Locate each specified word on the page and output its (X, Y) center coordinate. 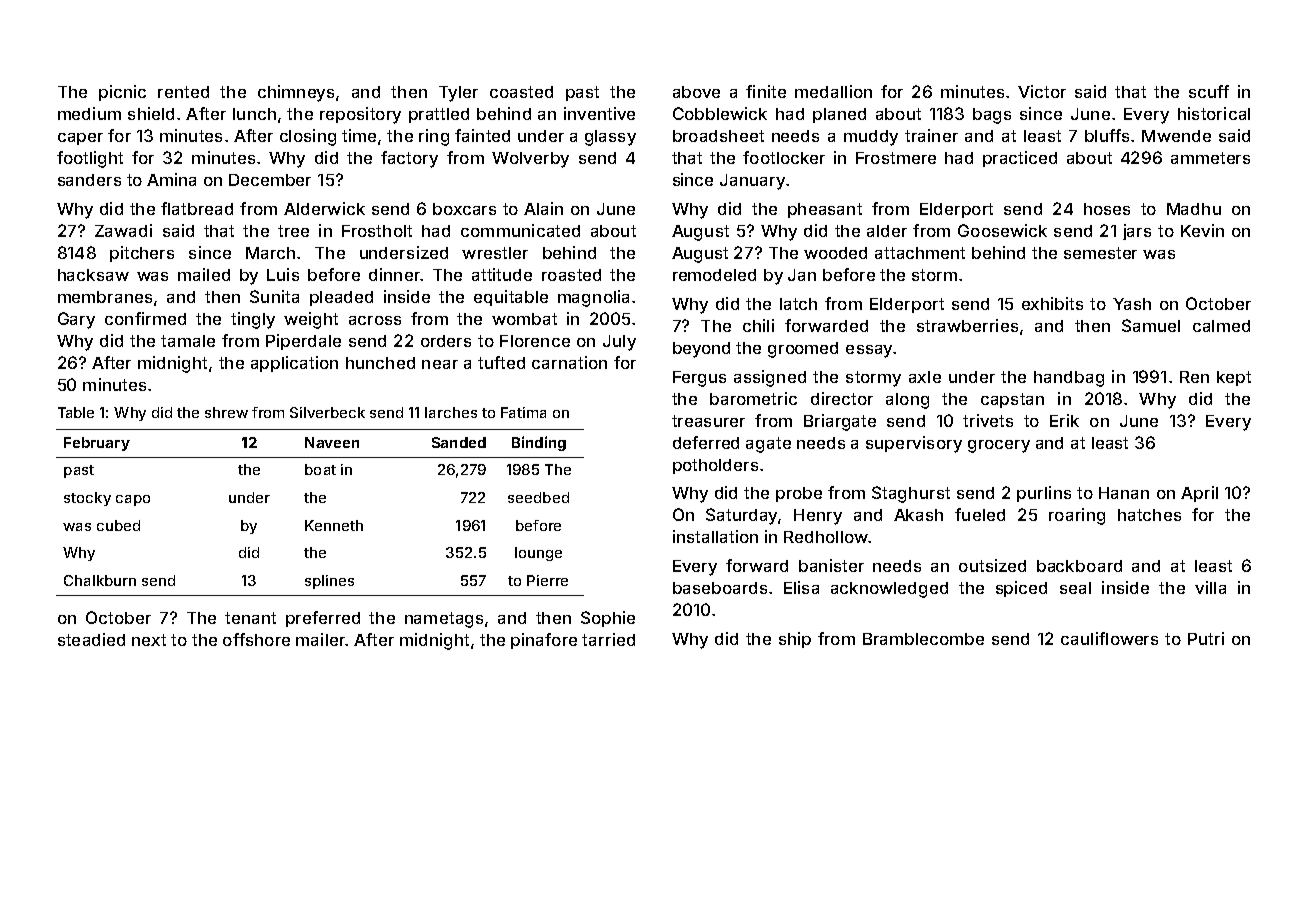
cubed (118, 525)
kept (1234, 378)
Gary (76, 320)
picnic (122, 93)
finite (766, 91)
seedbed (538, 497)
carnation (569, 362)
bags (992, 116)
